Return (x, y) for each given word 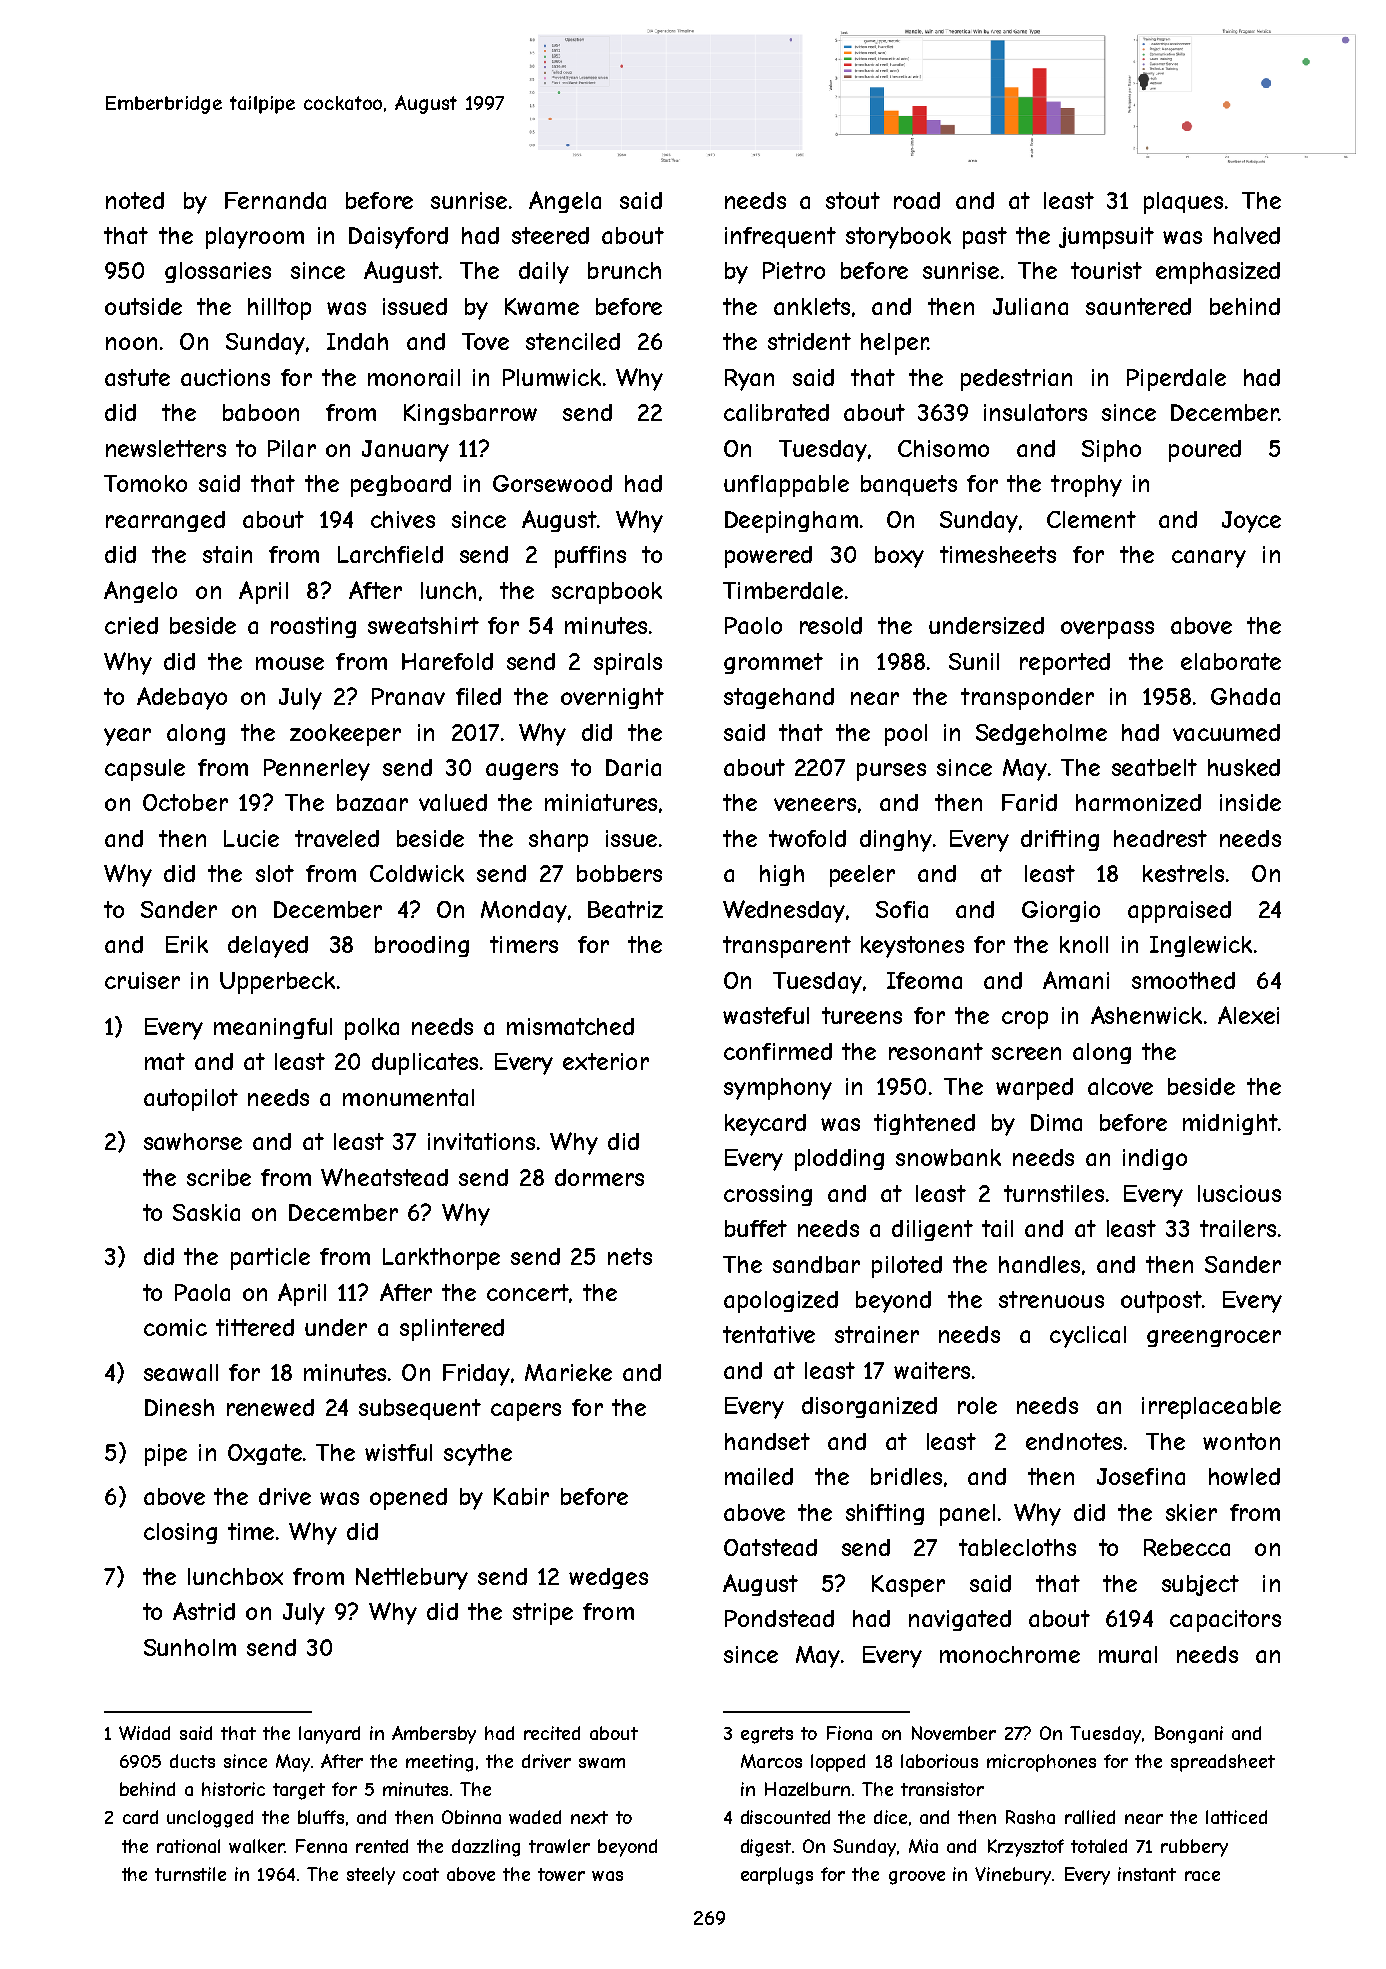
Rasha (1030, 1817)
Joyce (1251, 522)
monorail (414, 377)
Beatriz (625, 909)
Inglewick (1201, 946)
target (299, 1791)
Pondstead (779, 1618)
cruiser (142, 980)
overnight (612, 698)
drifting (1060, 840)
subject (1200, 1585)
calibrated (776, 412)
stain (227, 554)
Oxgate (265, 1454)
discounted (785, 1817)
